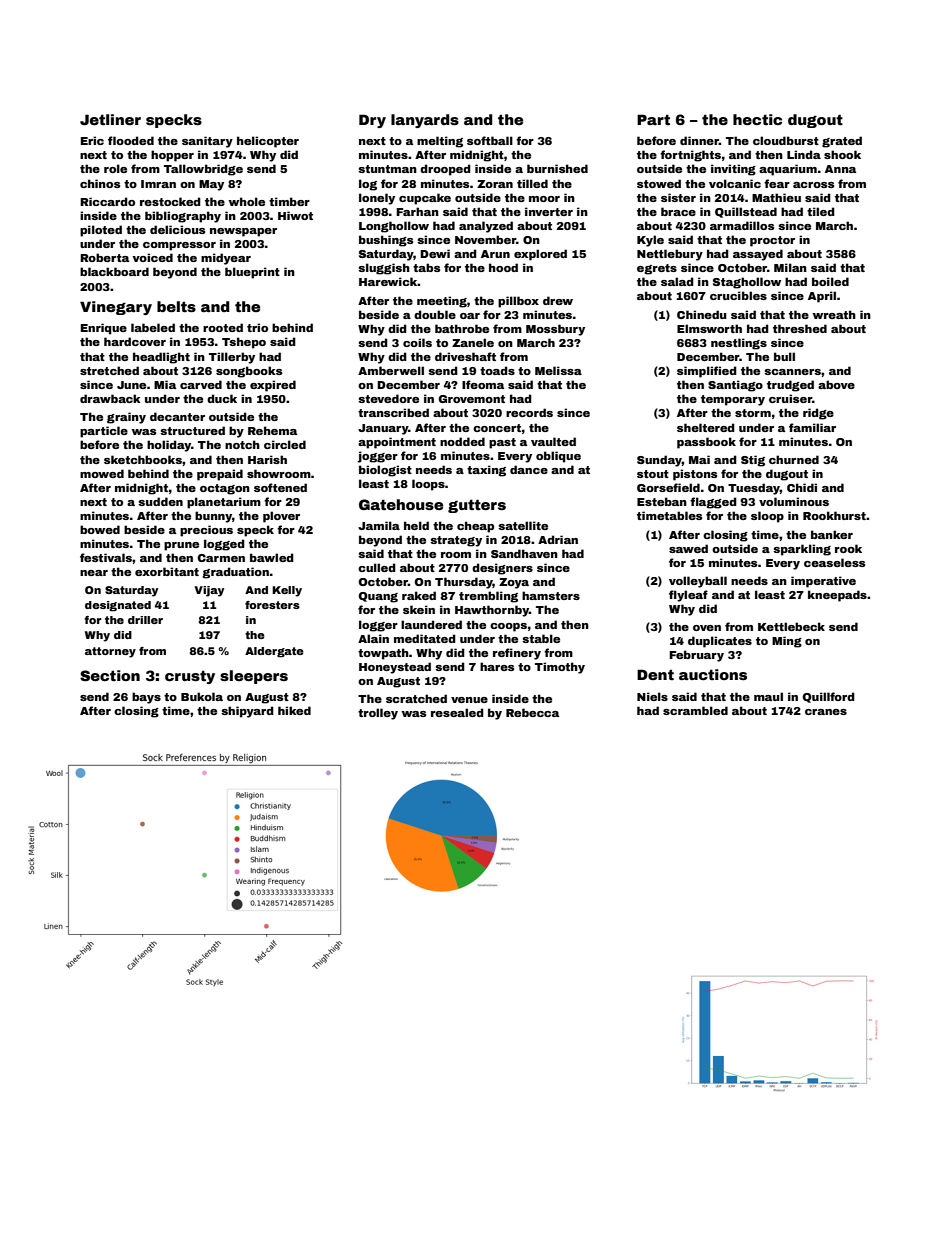 This page has height=1233, width=952. I want to click on designated, so click(118, 606).
